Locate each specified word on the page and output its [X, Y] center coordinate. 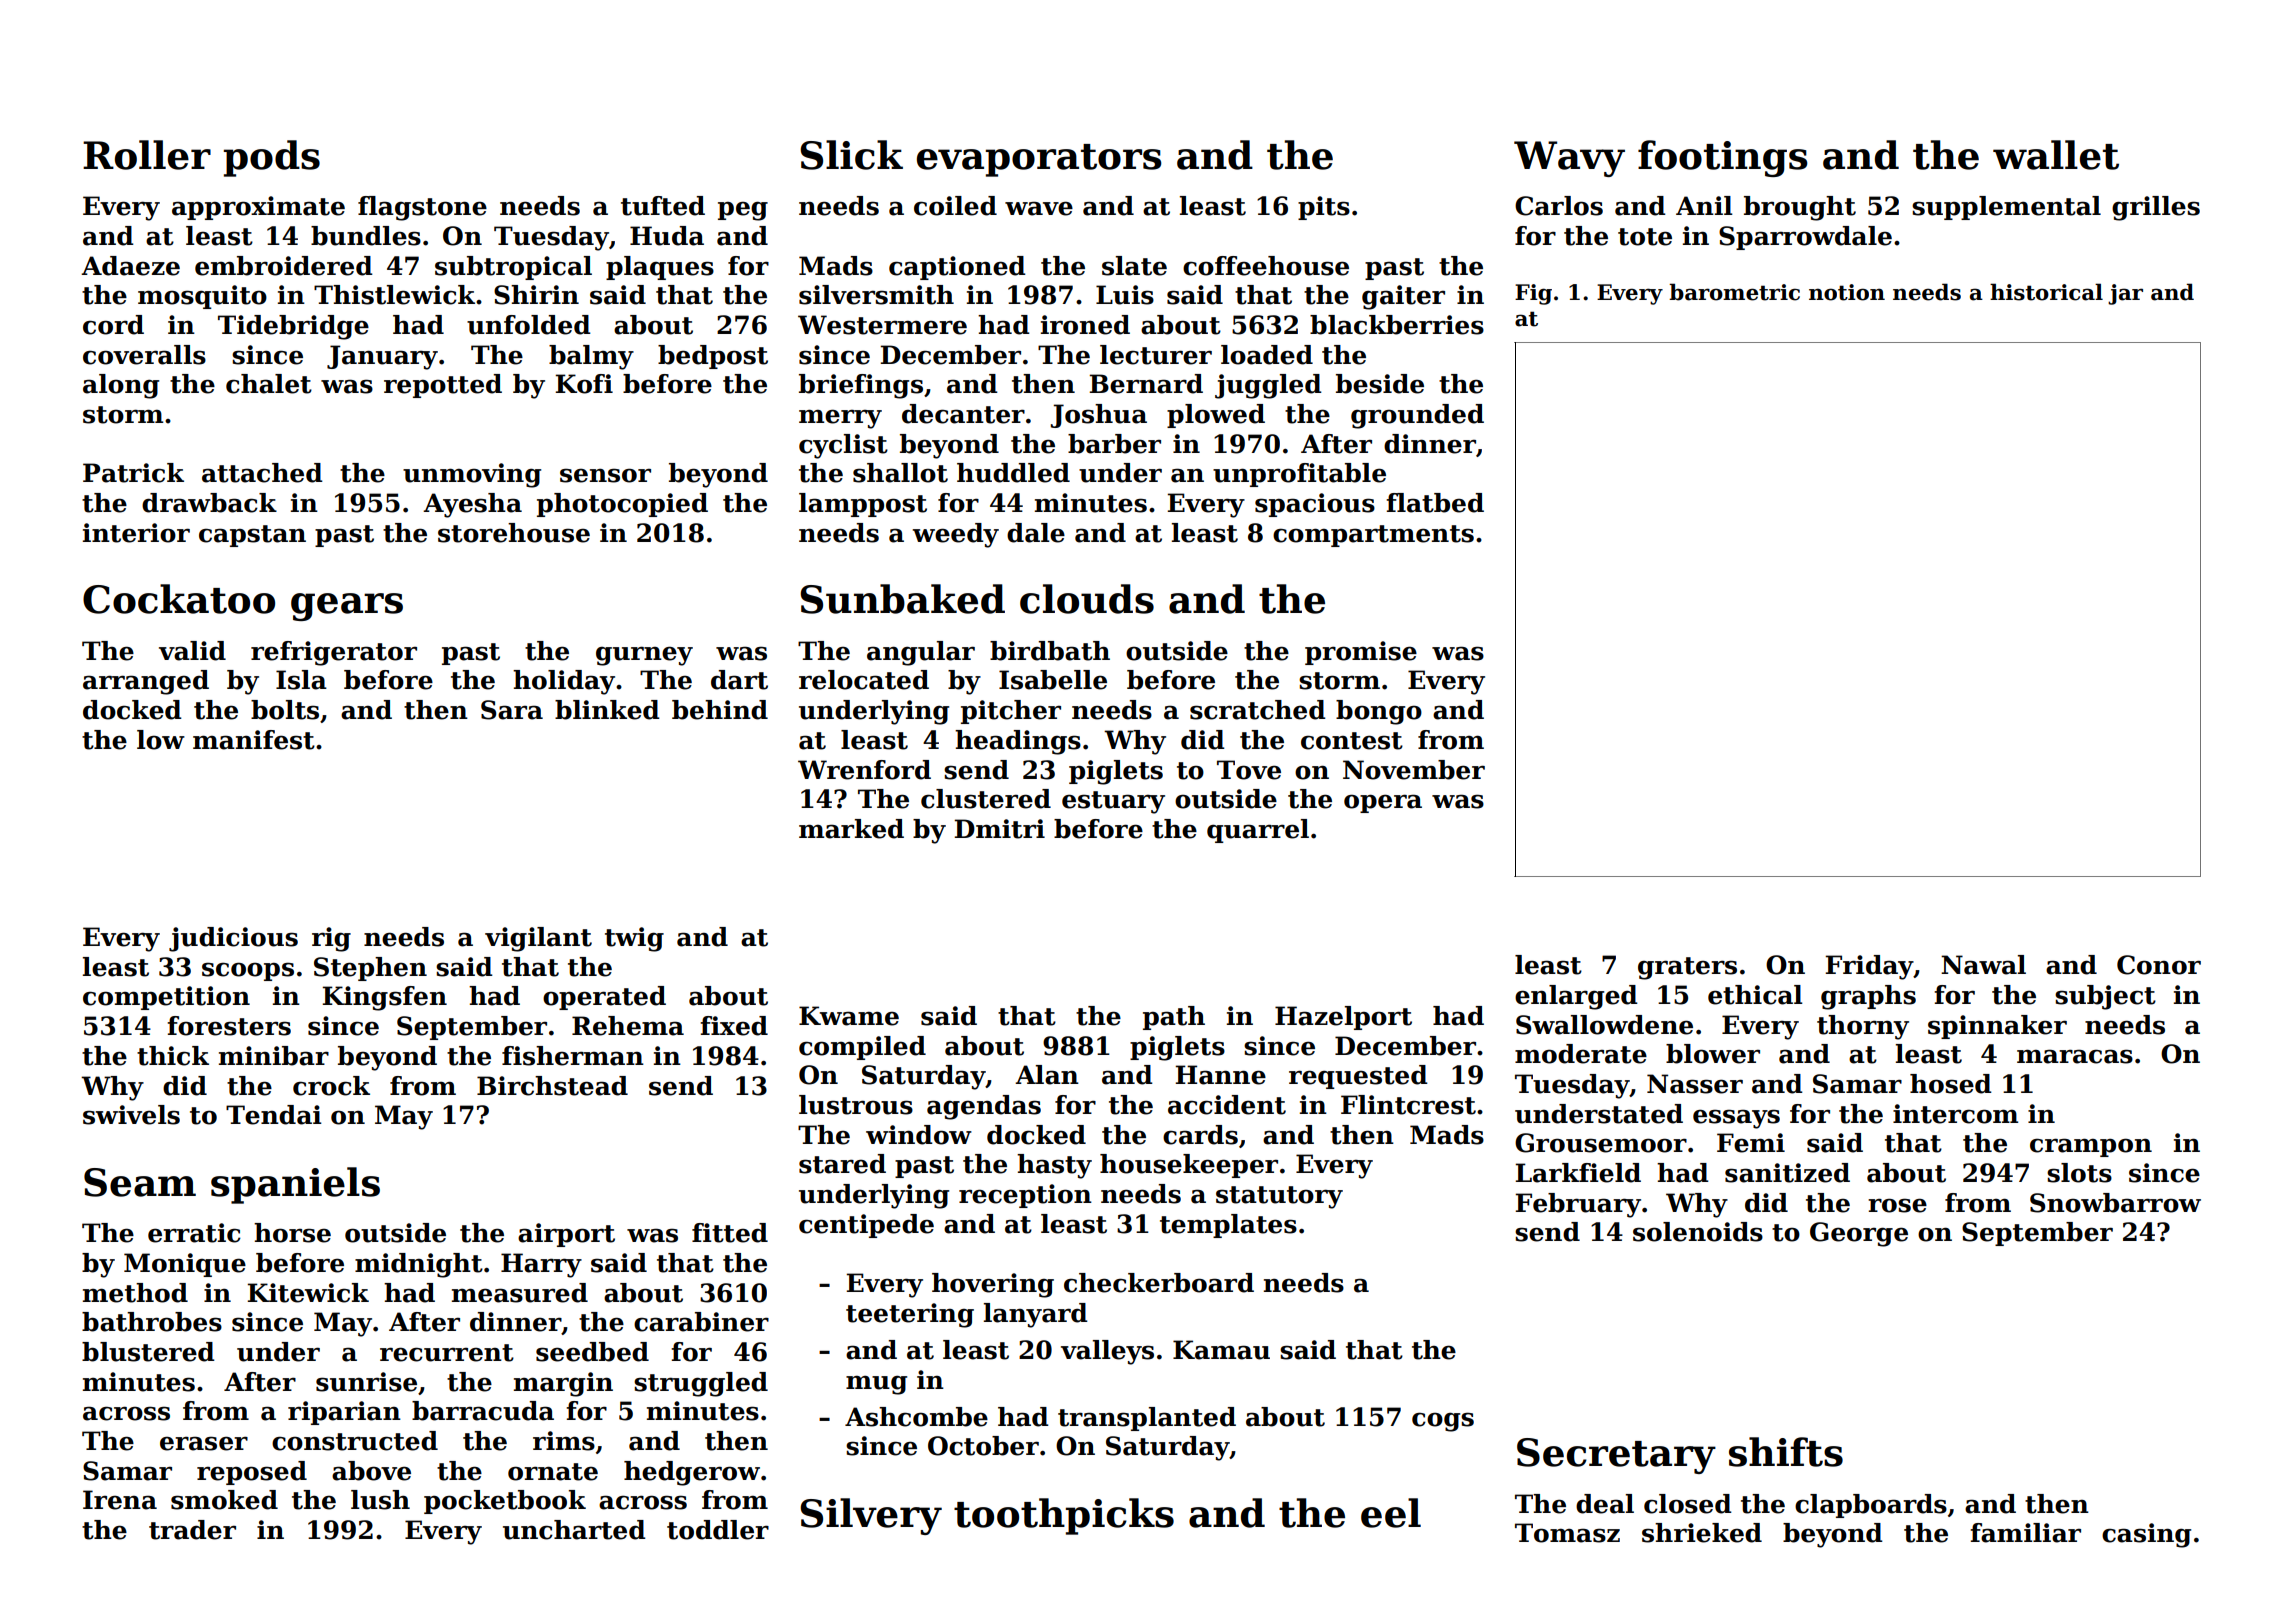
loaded [1267, 355]
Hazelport [1343, 1018]
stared [842, 1164]
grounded [1417, 416]
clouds [1087, 599]
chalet [269, 384]
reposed [252, 1473]
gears [347, 607]
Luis [1125, 295]
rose [1897, 1205]
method [135, 1293]
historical [2046, 292]
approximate [258, 208]
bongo [1379, 712]
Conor [2159, 965]
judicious [233, 939]
